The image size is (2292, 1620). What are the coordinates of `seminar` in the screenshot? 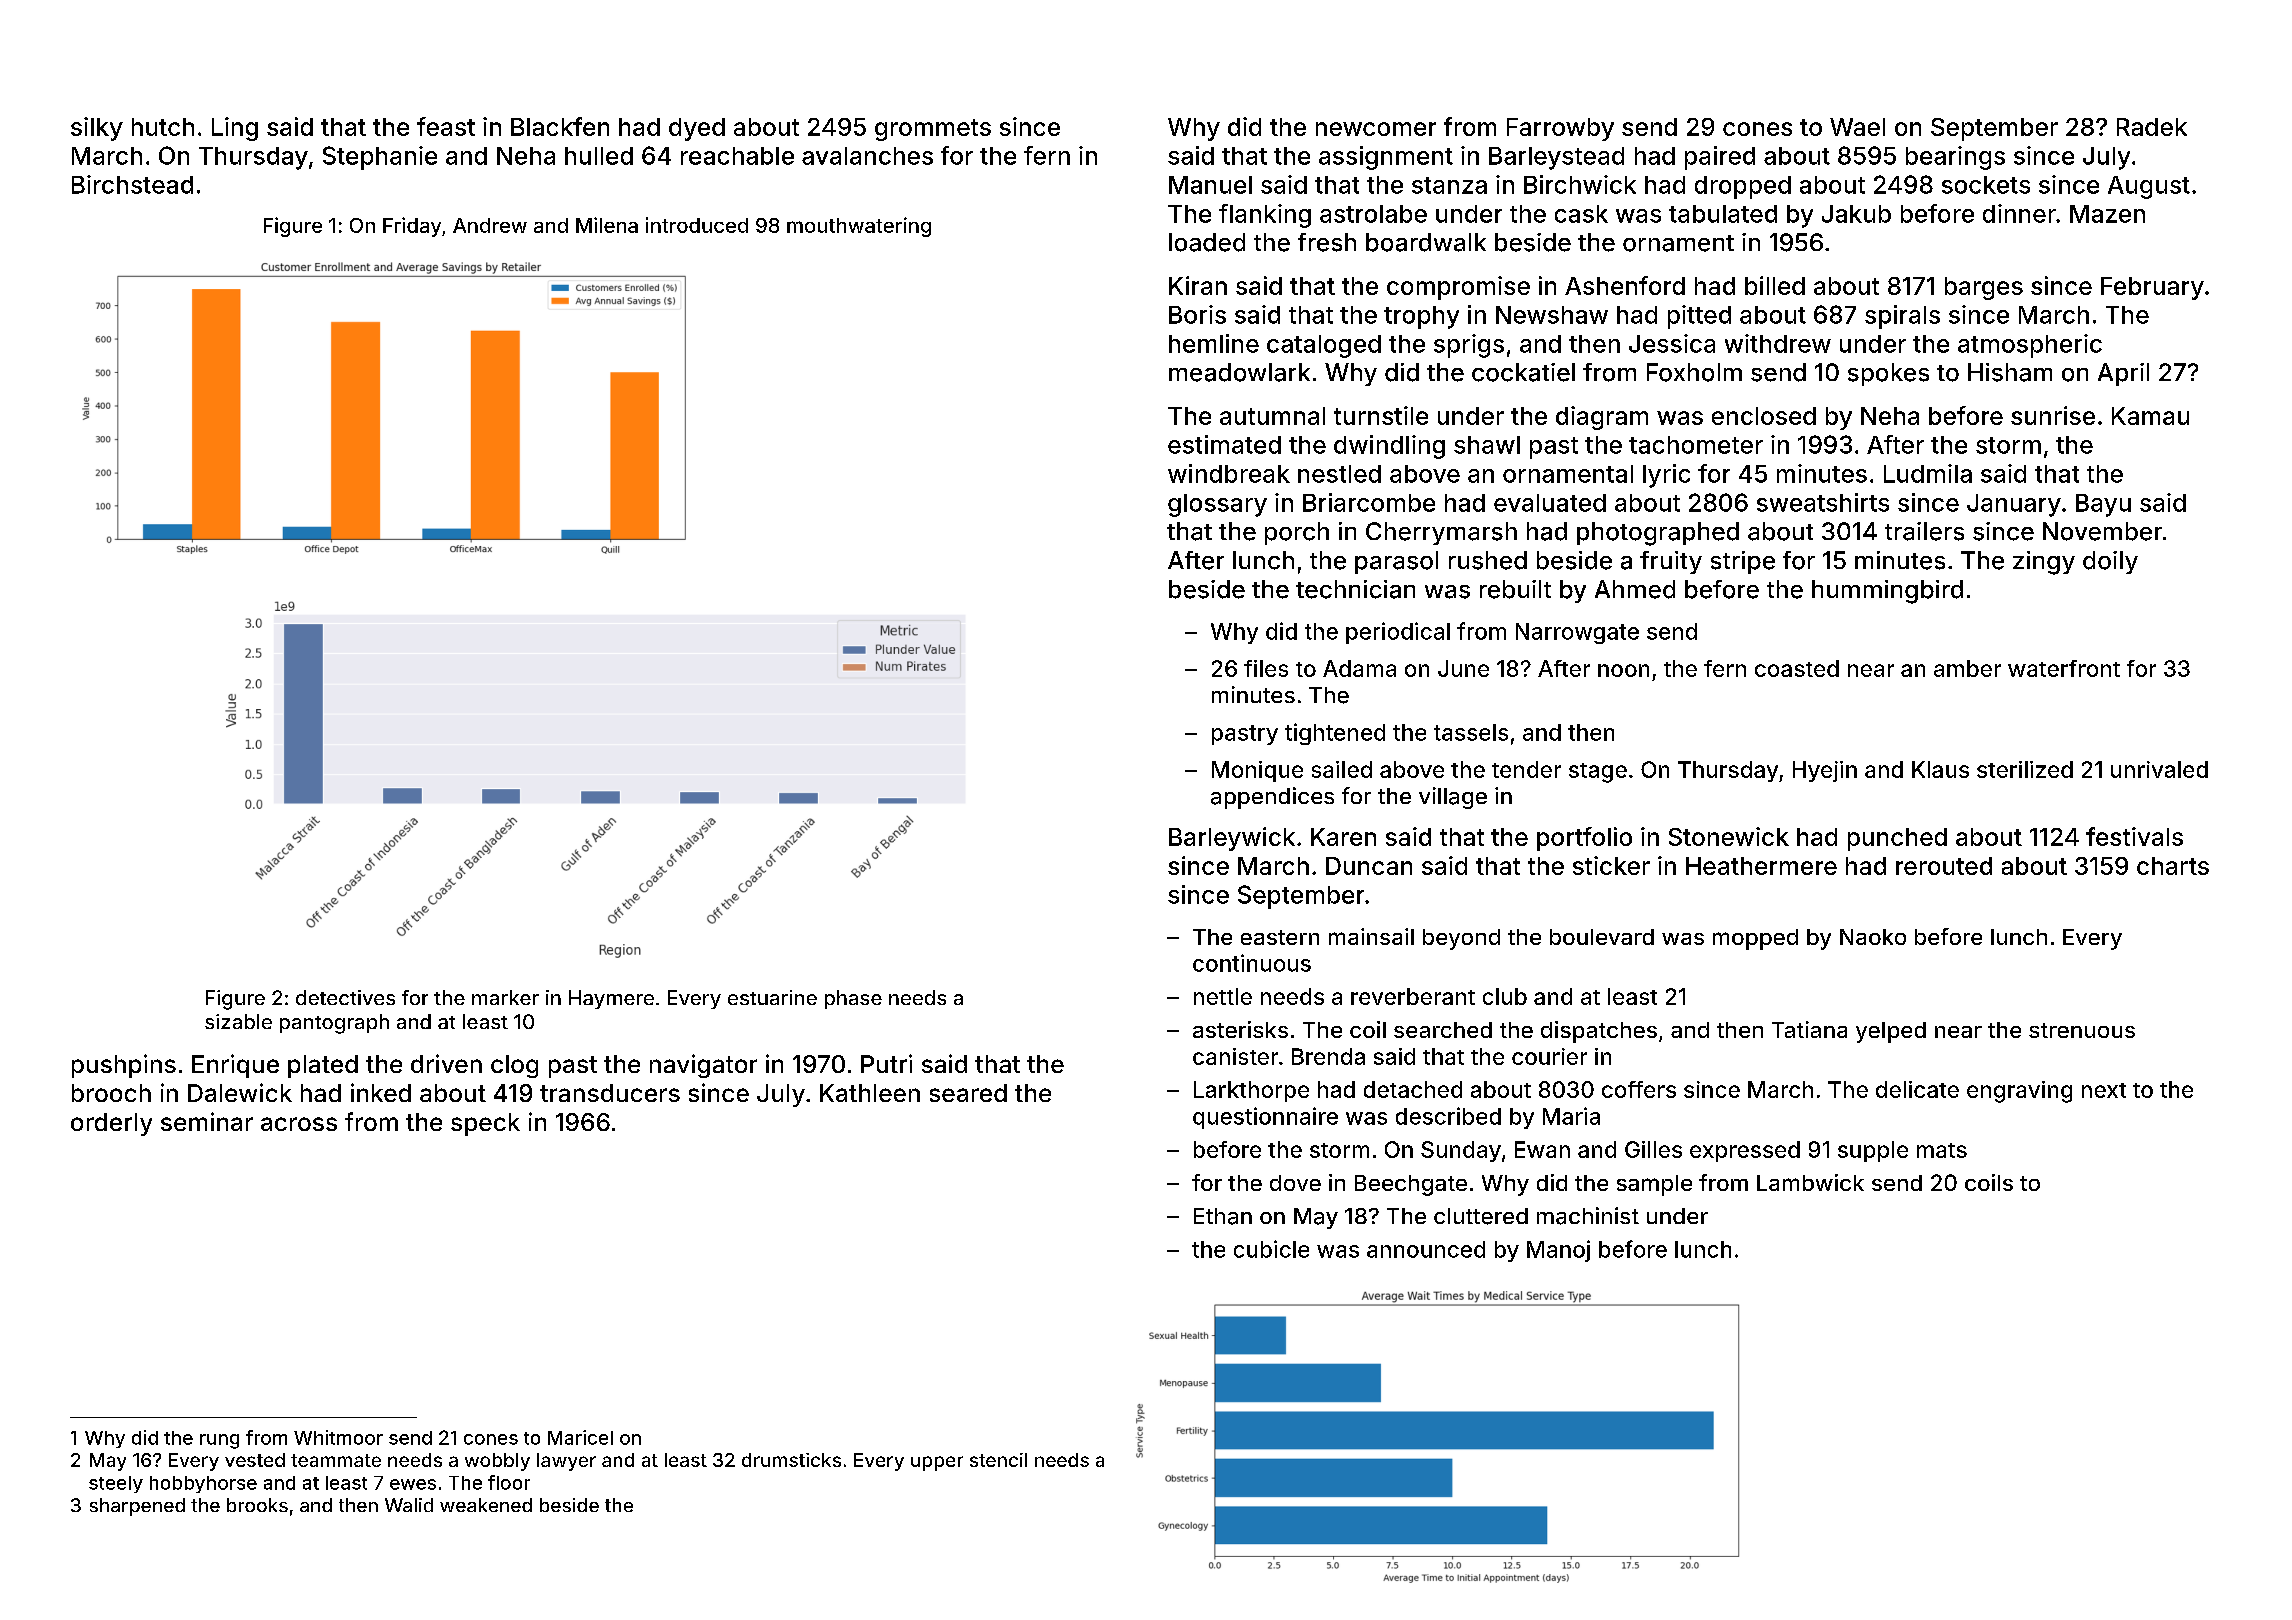 It's located at (207, 1121).
